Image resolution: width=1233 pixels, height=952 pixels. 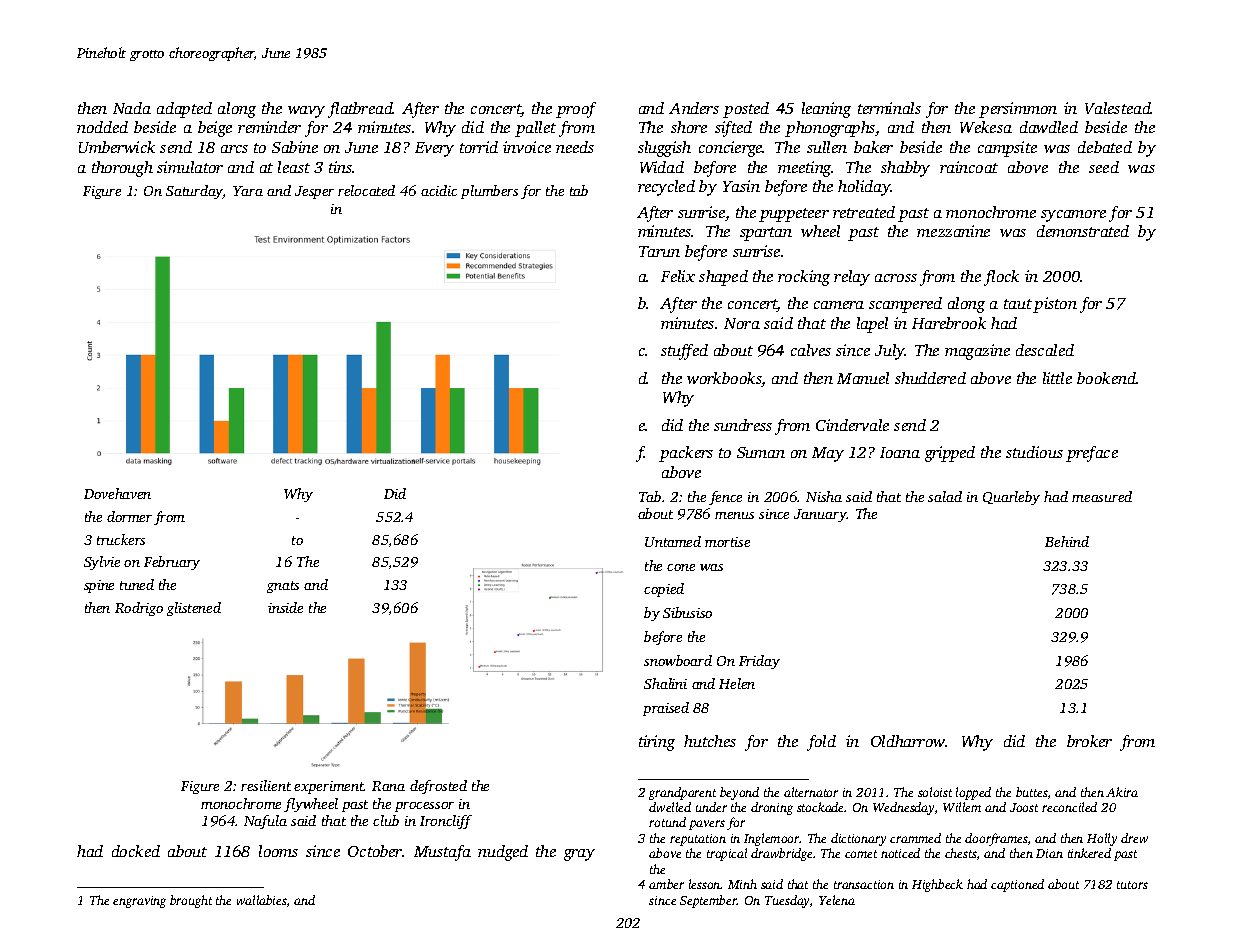 What do you see at coordinates (1083, 231) in the page?
I see `demonstrated` at bounding box center [1083, 231].
